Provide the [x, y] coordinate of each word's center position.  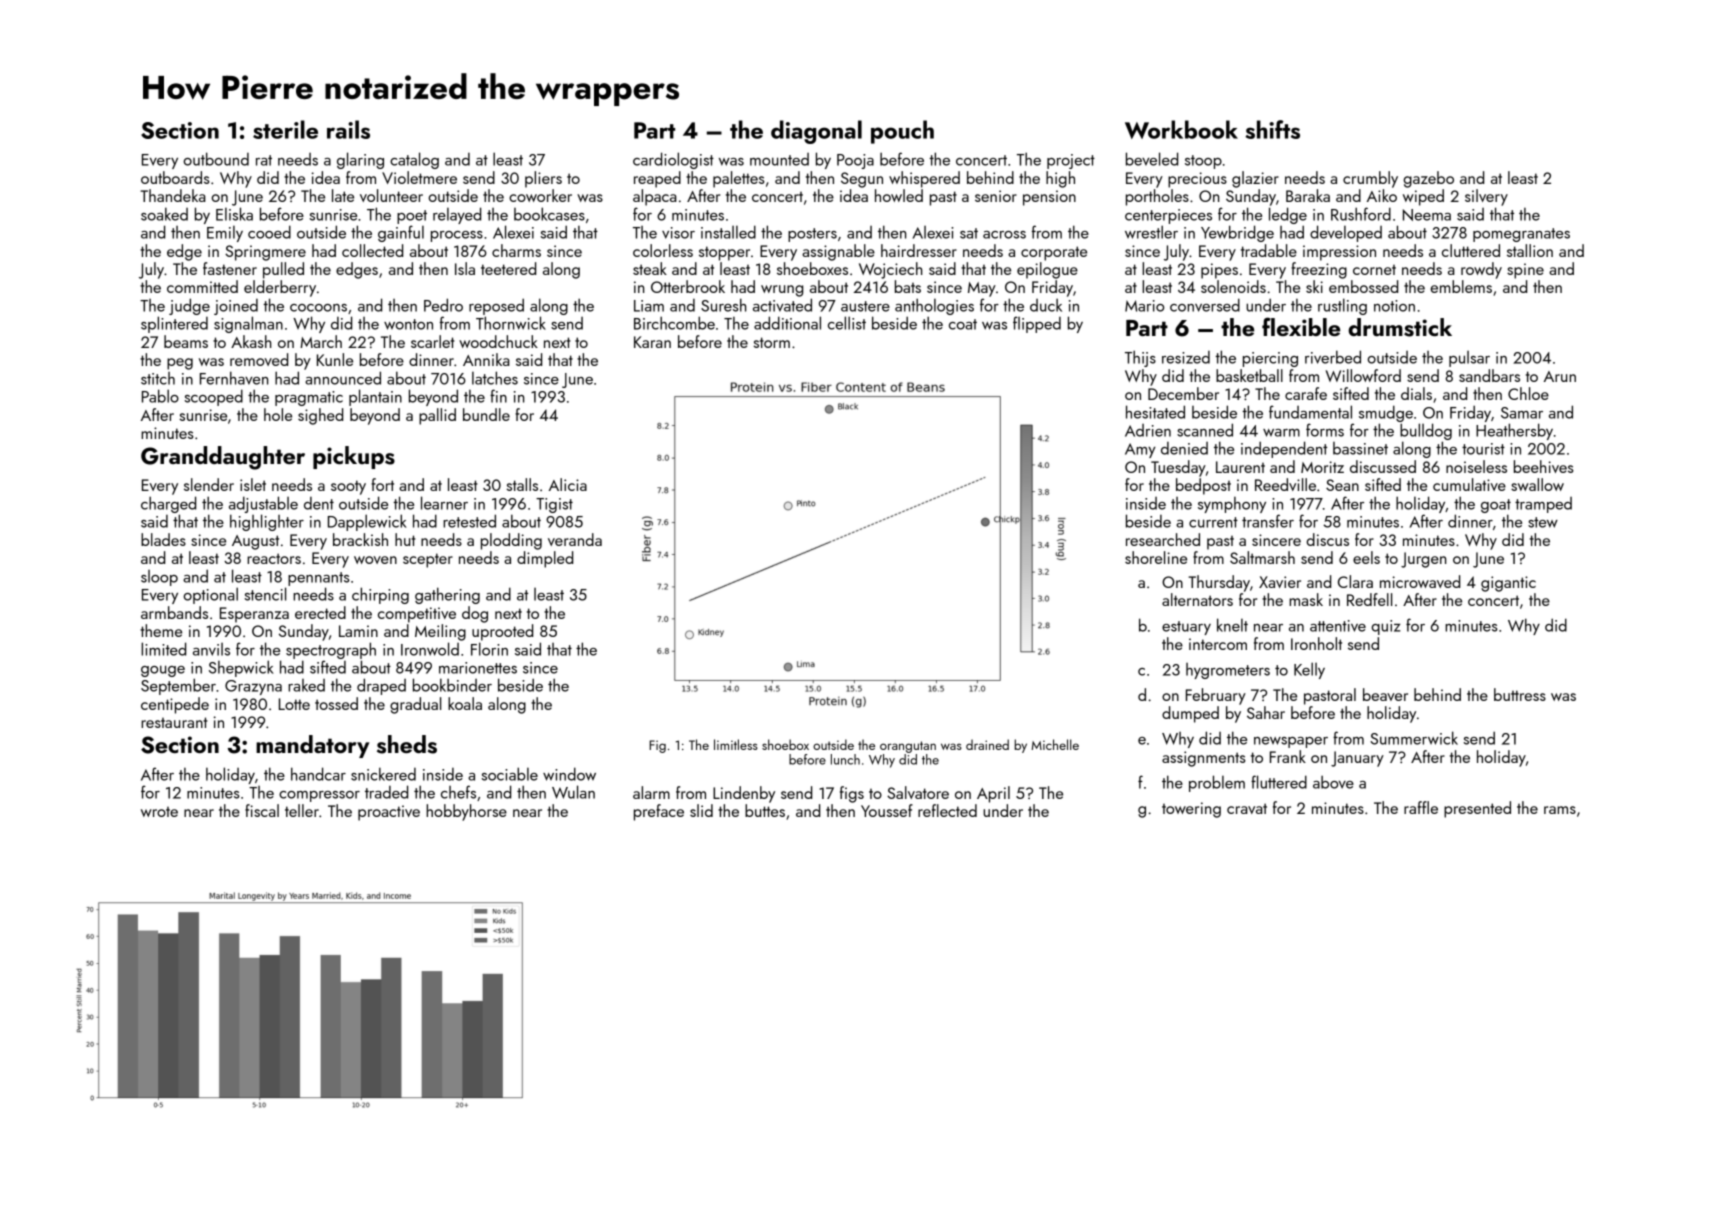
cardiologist [673, 160]
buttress [1520, 694]
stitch [158, 378]
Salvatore [918, 792]
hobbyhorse [466, 812]
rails [348, 129]
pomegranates [1521, 235]
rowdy [1481, 270]
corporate [1054, 253]
